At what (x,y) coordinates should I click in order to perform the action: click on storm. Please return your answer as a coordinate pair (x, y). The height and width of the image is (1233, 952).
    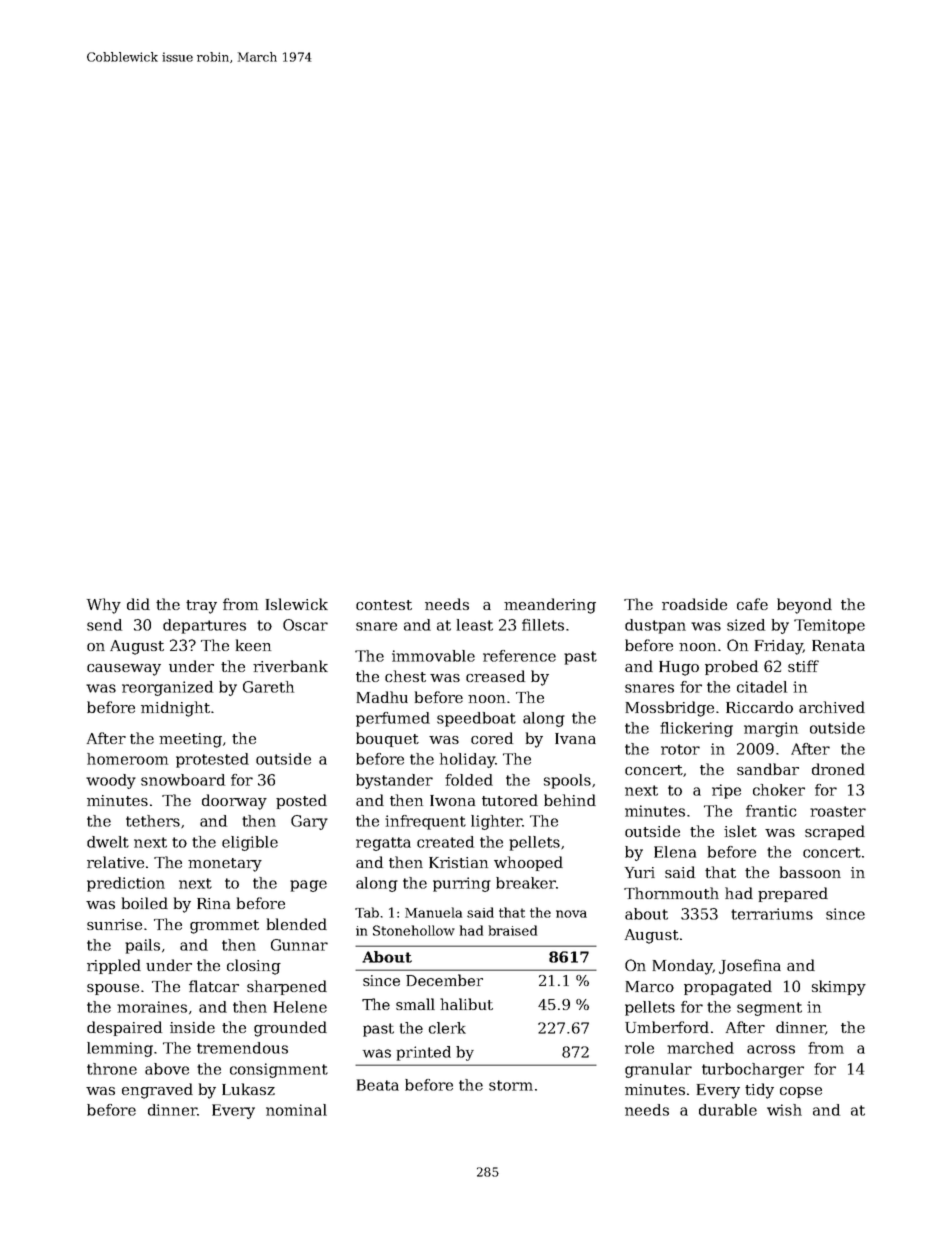
    Looking at the image, I should click on (511, 1085).
